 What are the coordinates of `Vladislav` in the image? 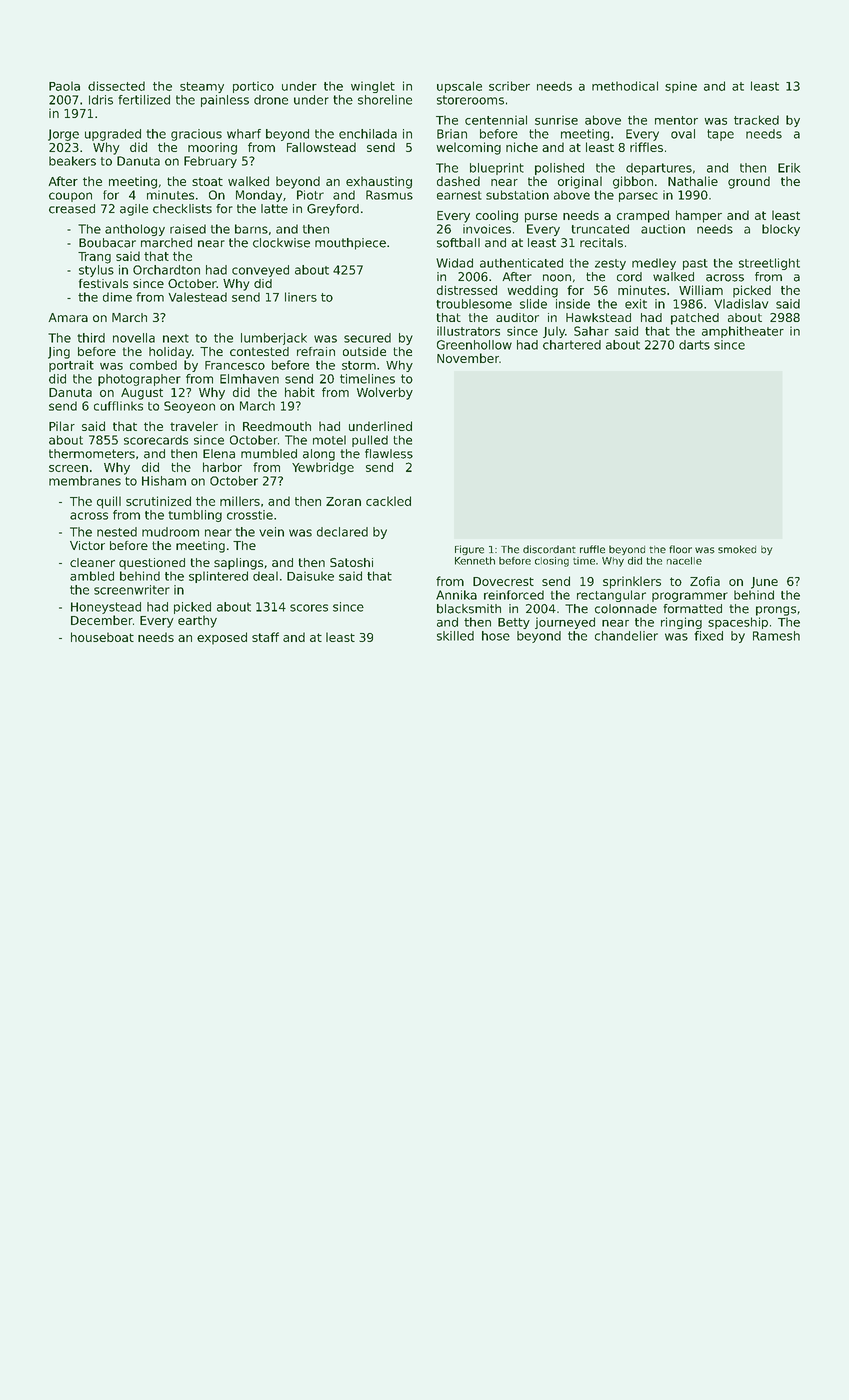 It's located at (741, 304).
